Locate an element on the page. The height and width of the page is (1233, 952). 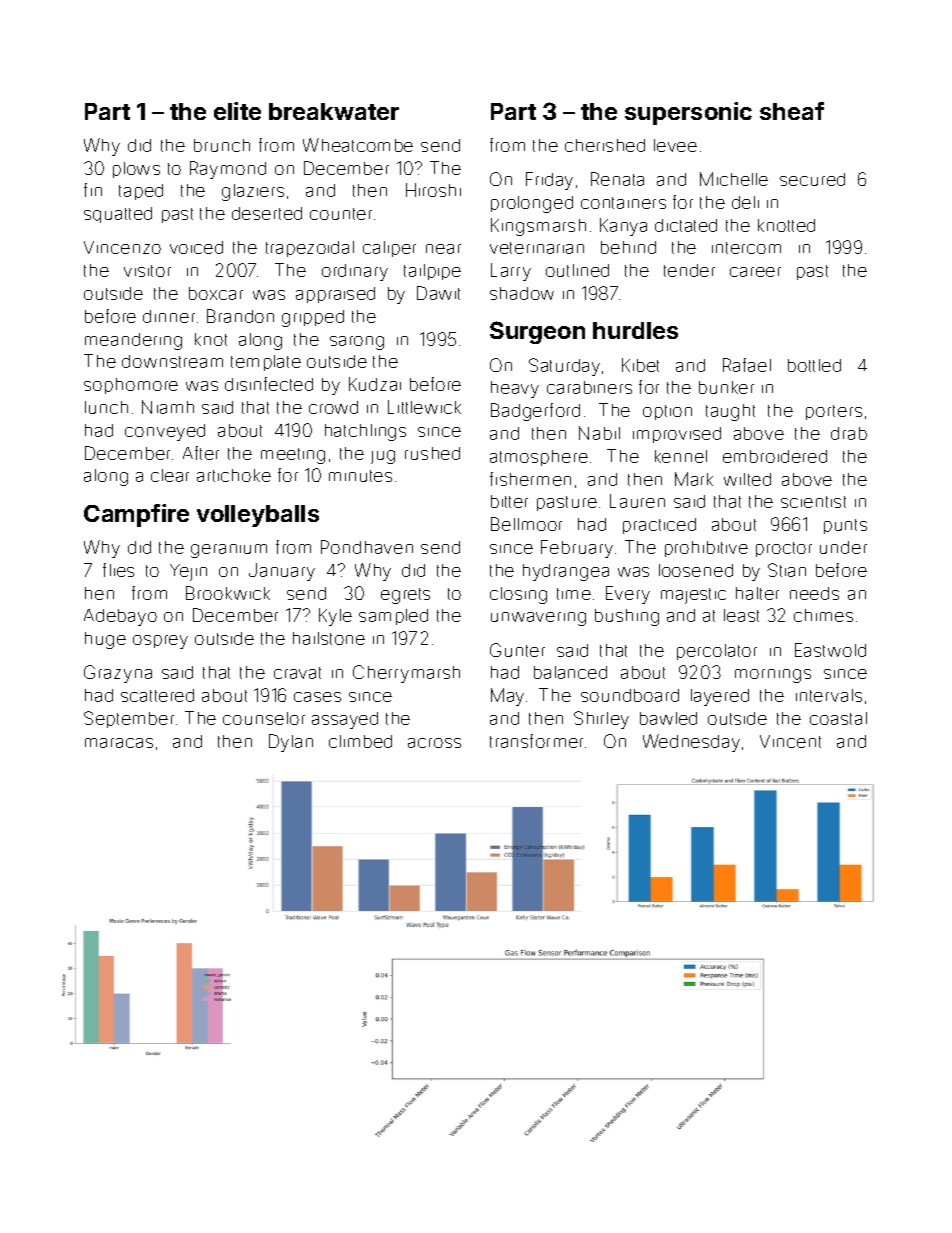
plows is located at coordinates (136, 170).
